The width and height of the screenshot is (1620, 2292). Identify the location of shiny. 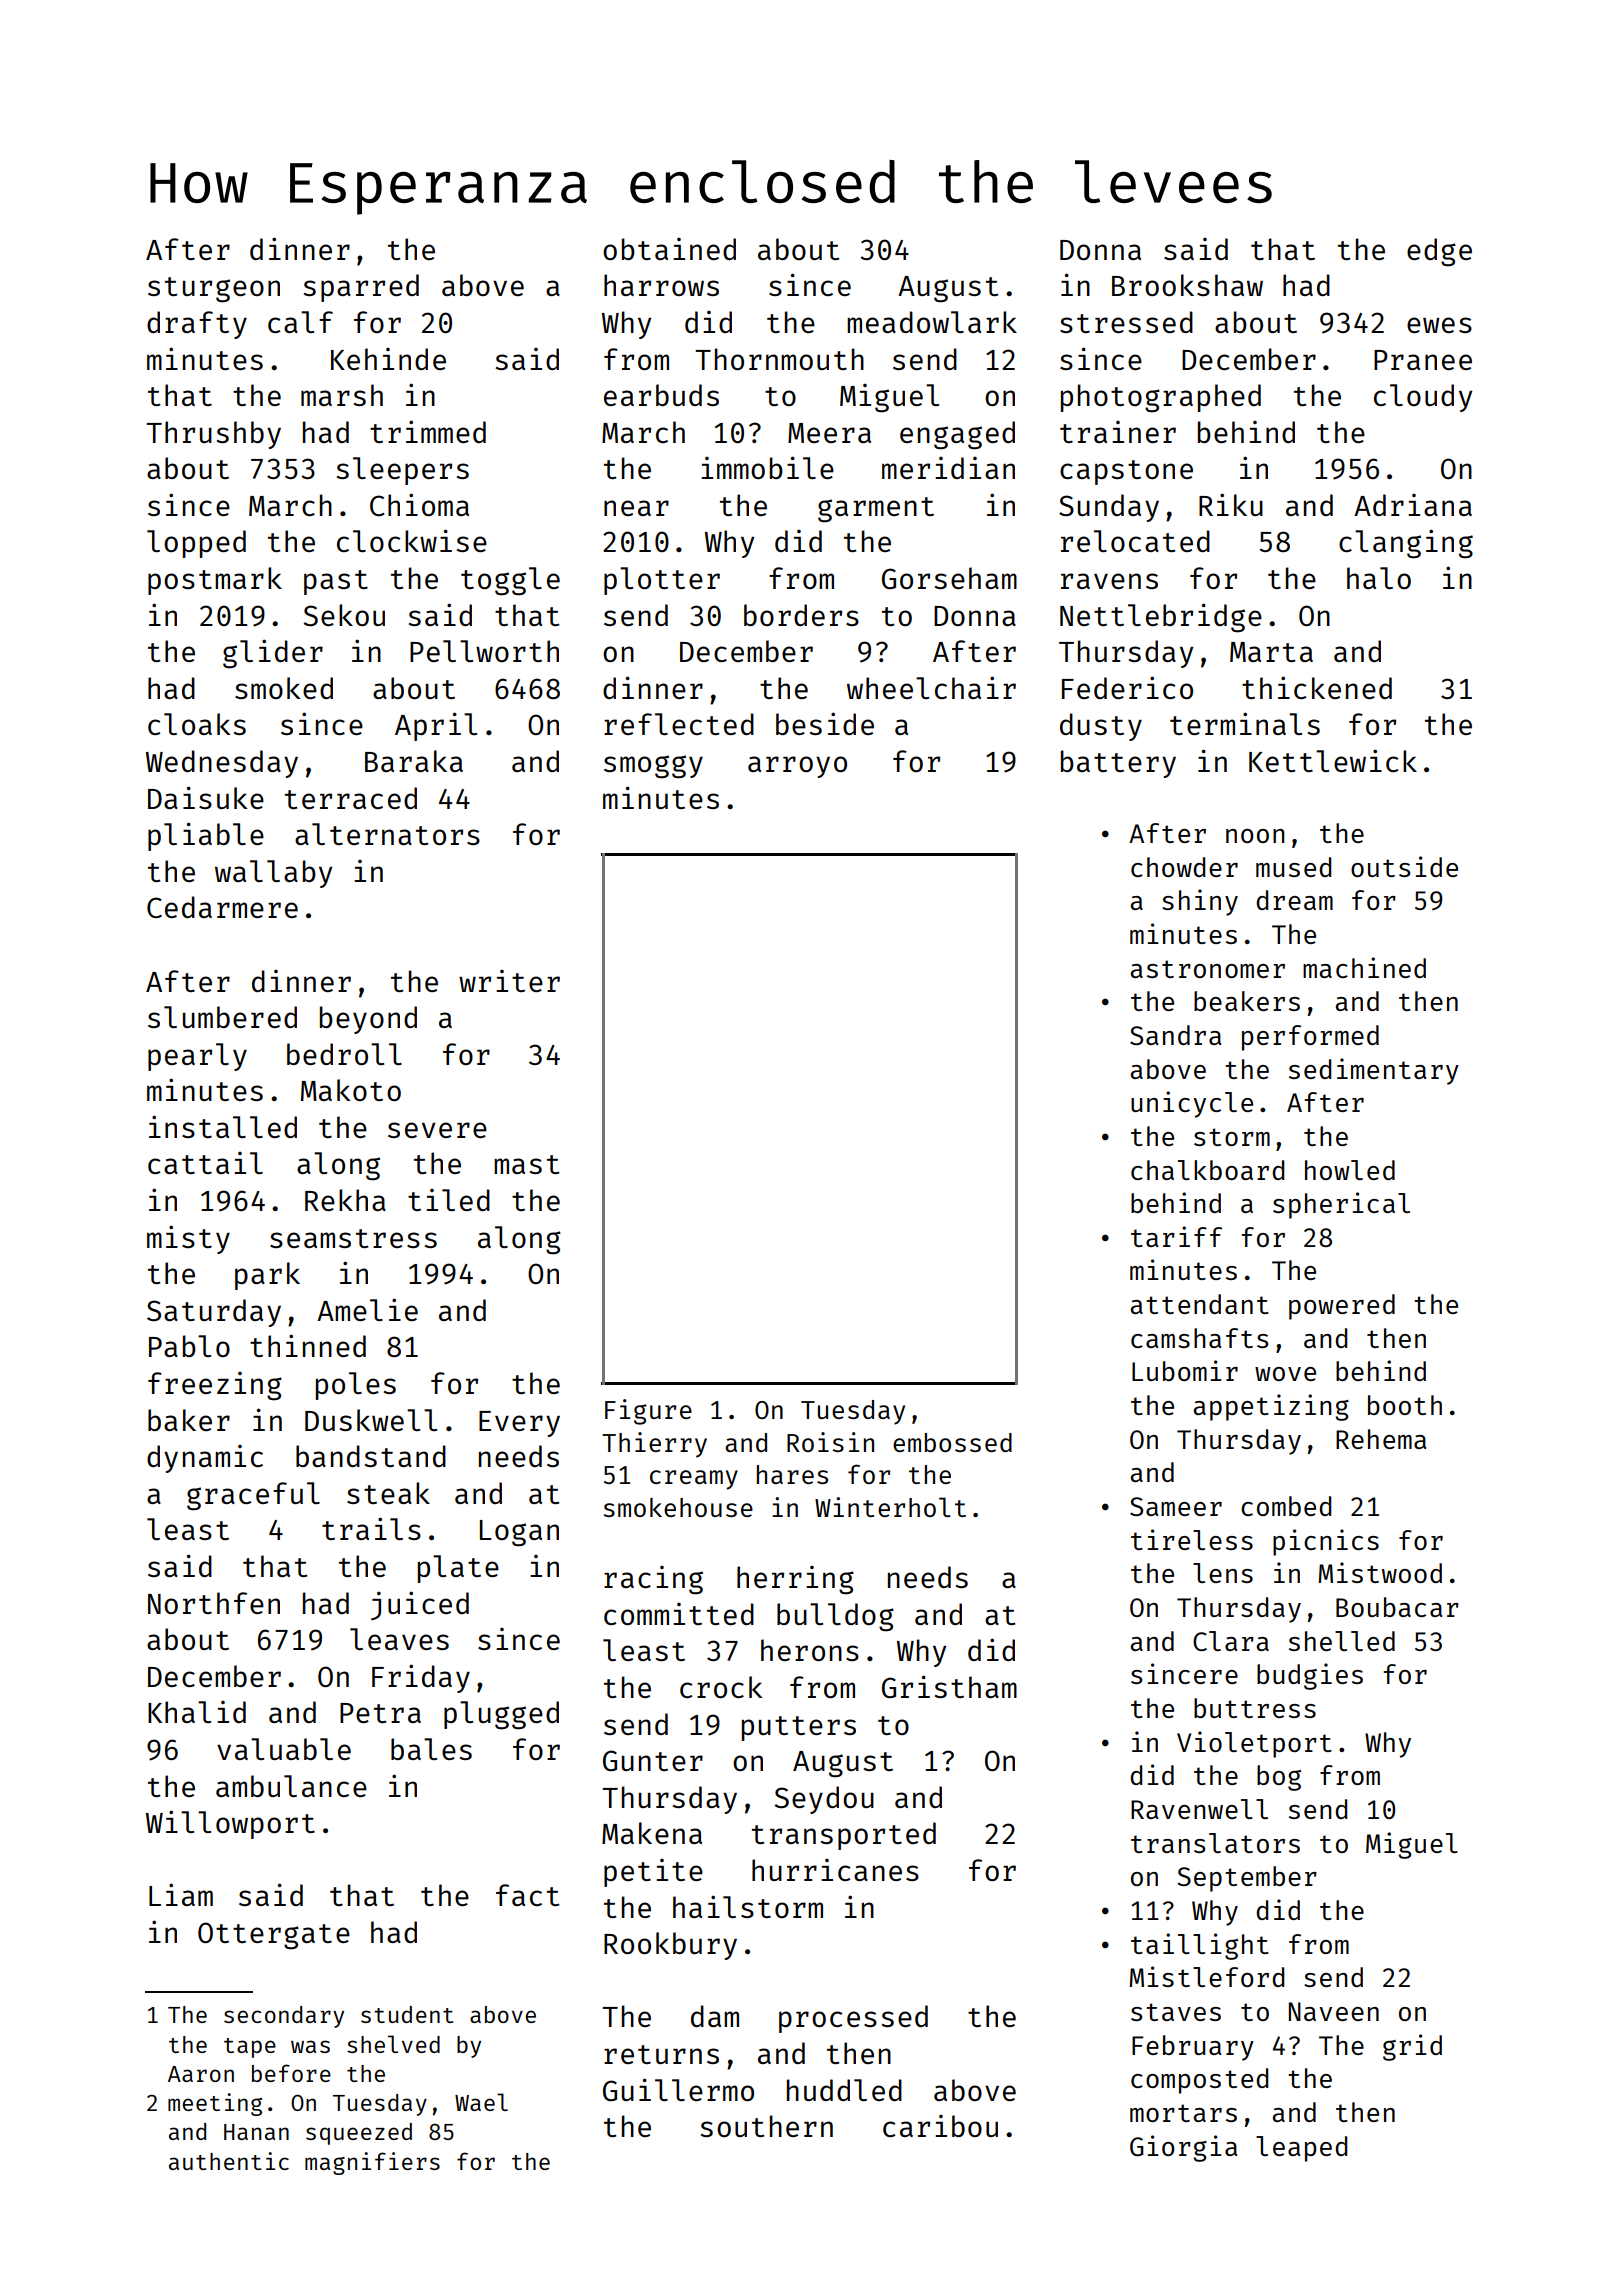
(1200, 902).
